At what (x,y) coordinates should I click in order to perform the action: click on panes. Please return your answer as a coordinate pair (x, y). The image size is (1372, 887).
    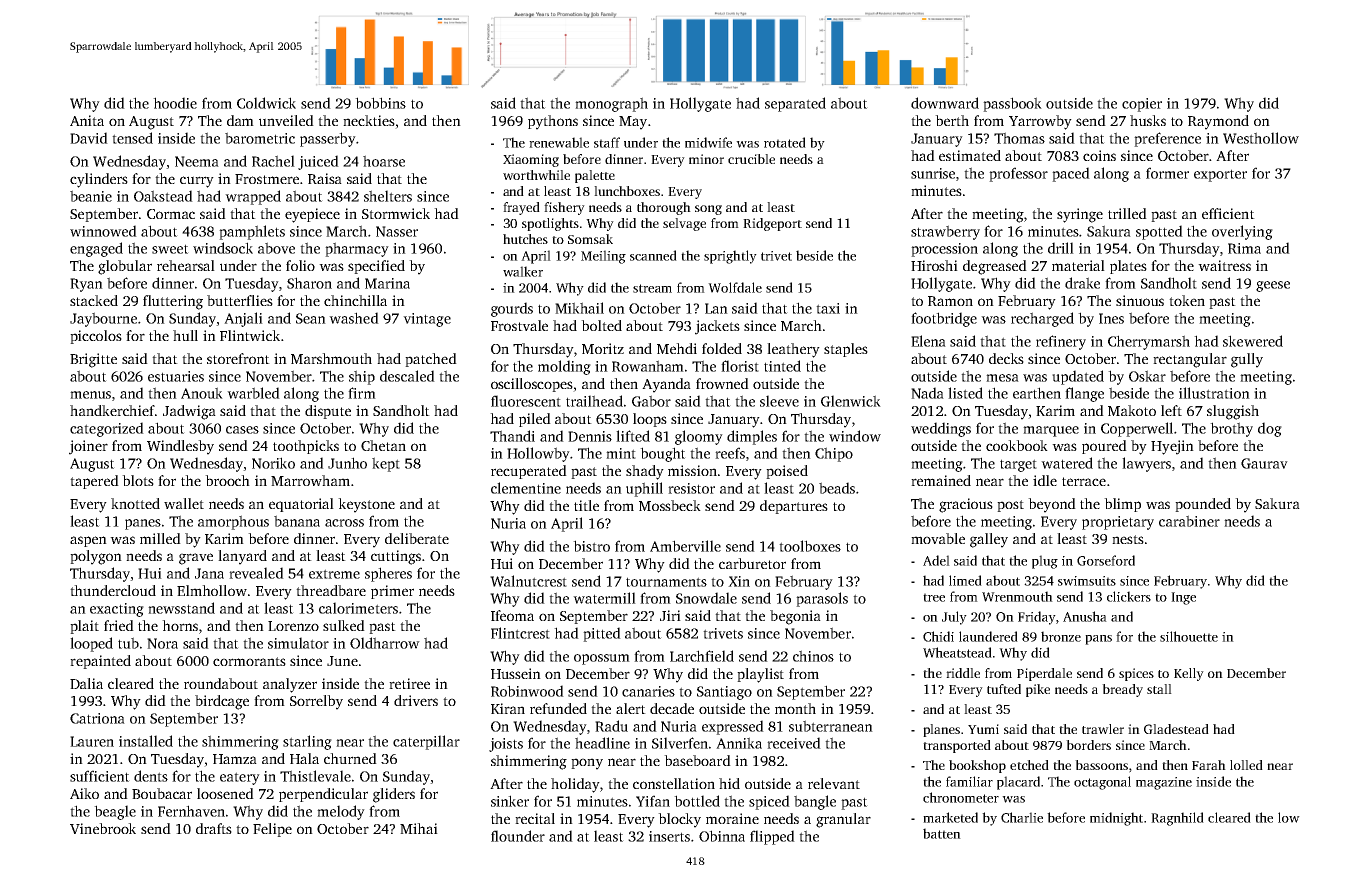
    Looking at the image, I should click on (143, 524).
